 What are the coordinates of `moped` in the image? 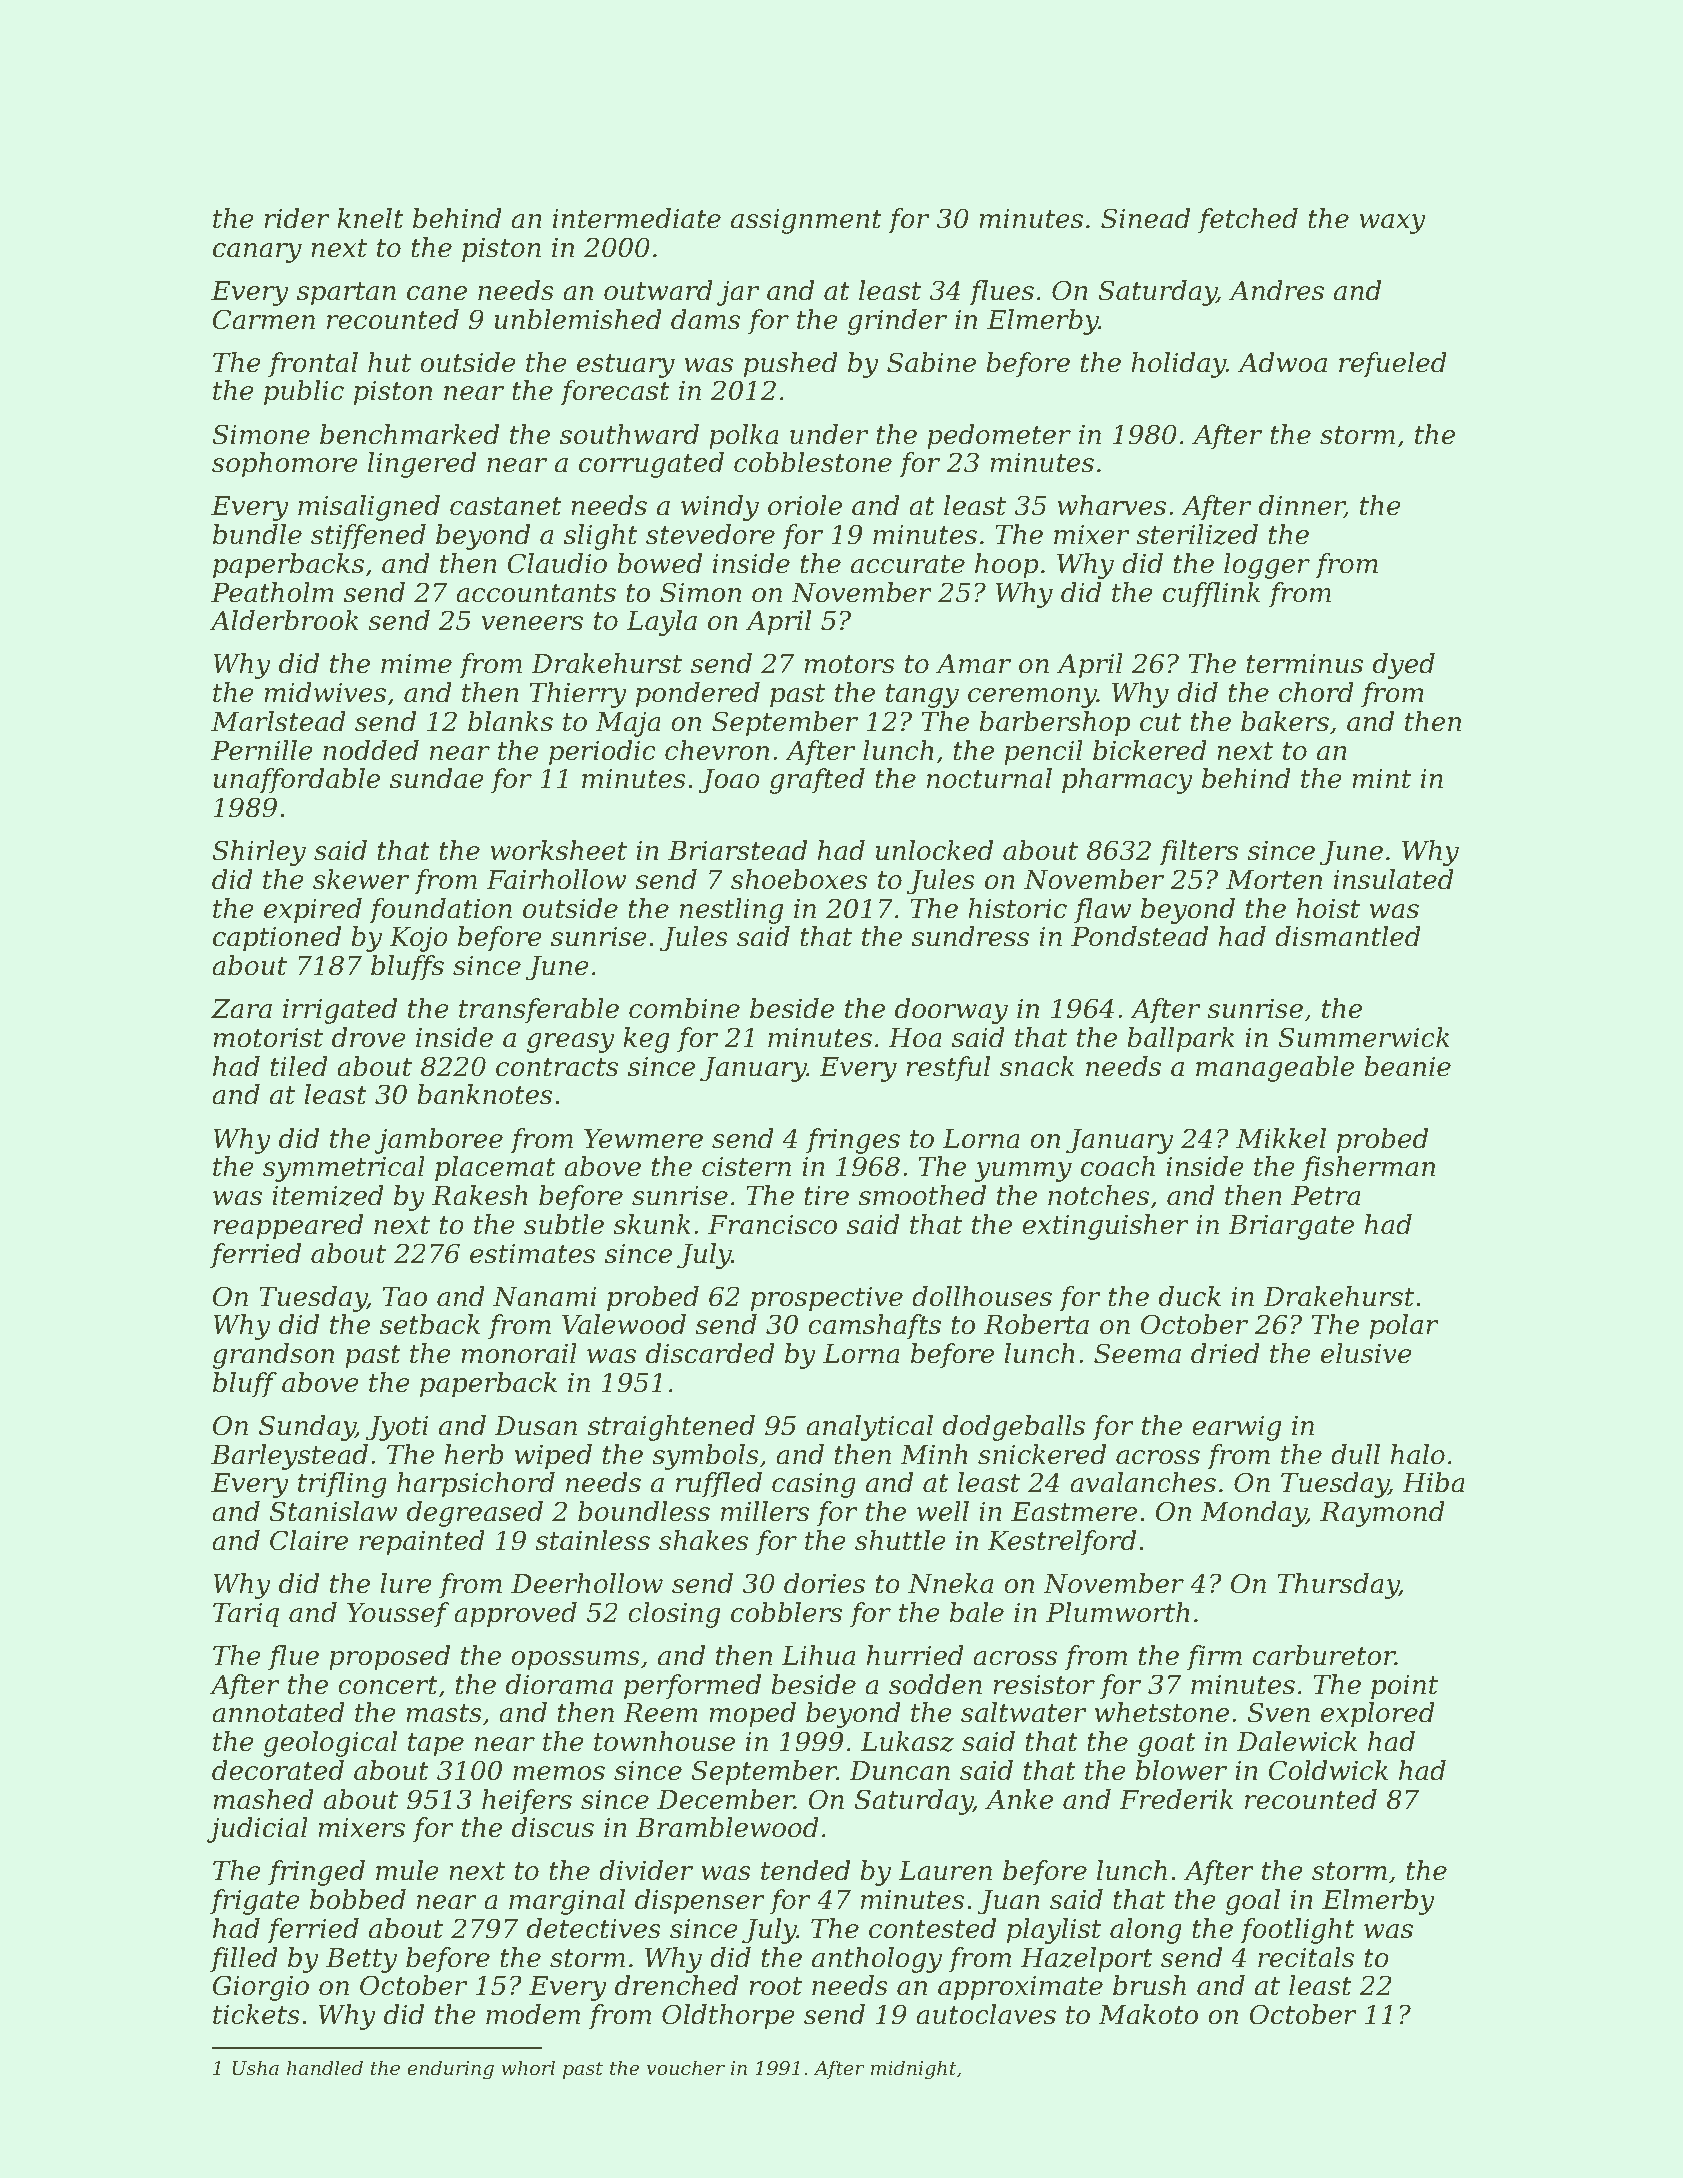 It's located at (752, 1715).
